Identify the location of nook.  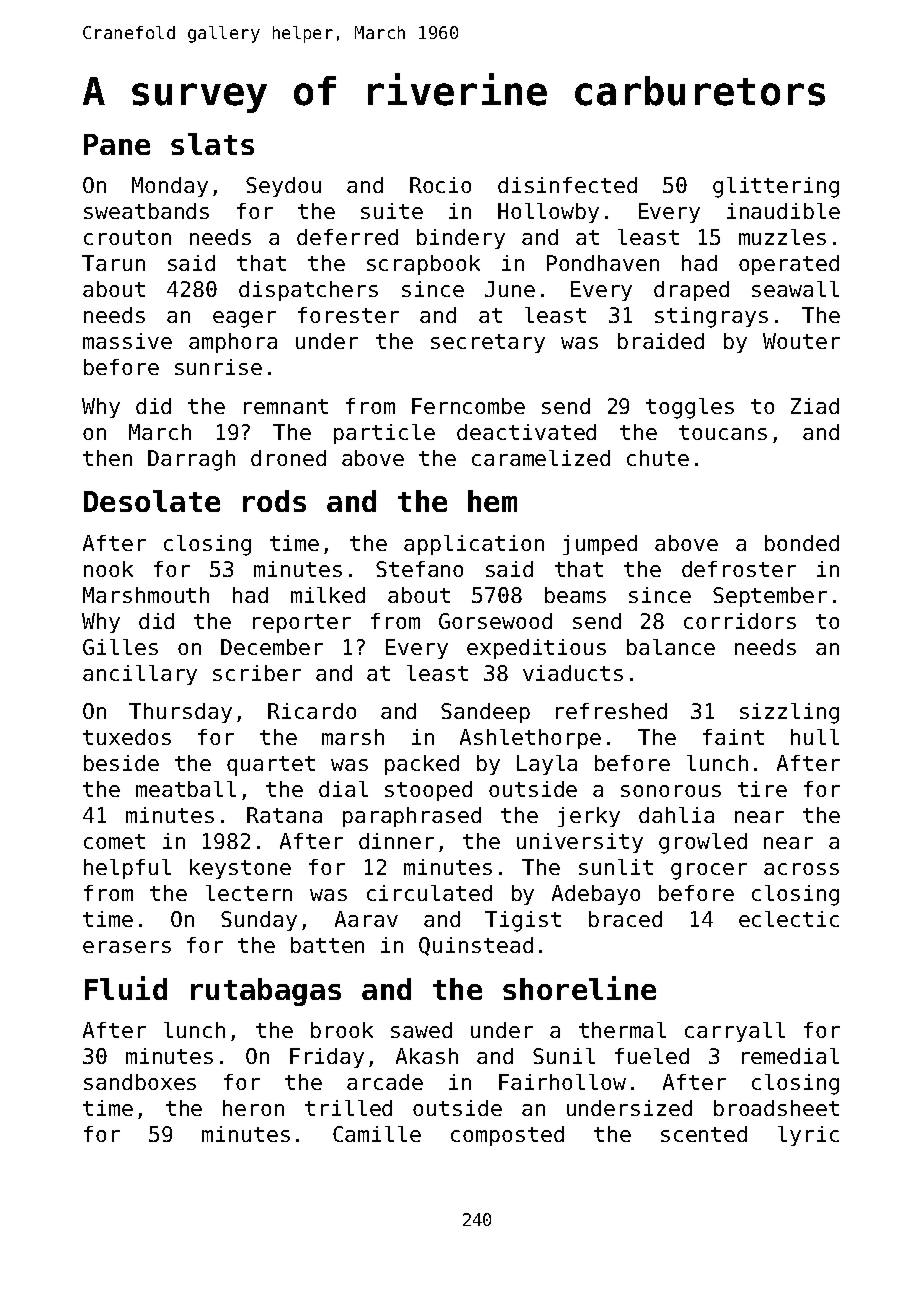
(108, 569).
